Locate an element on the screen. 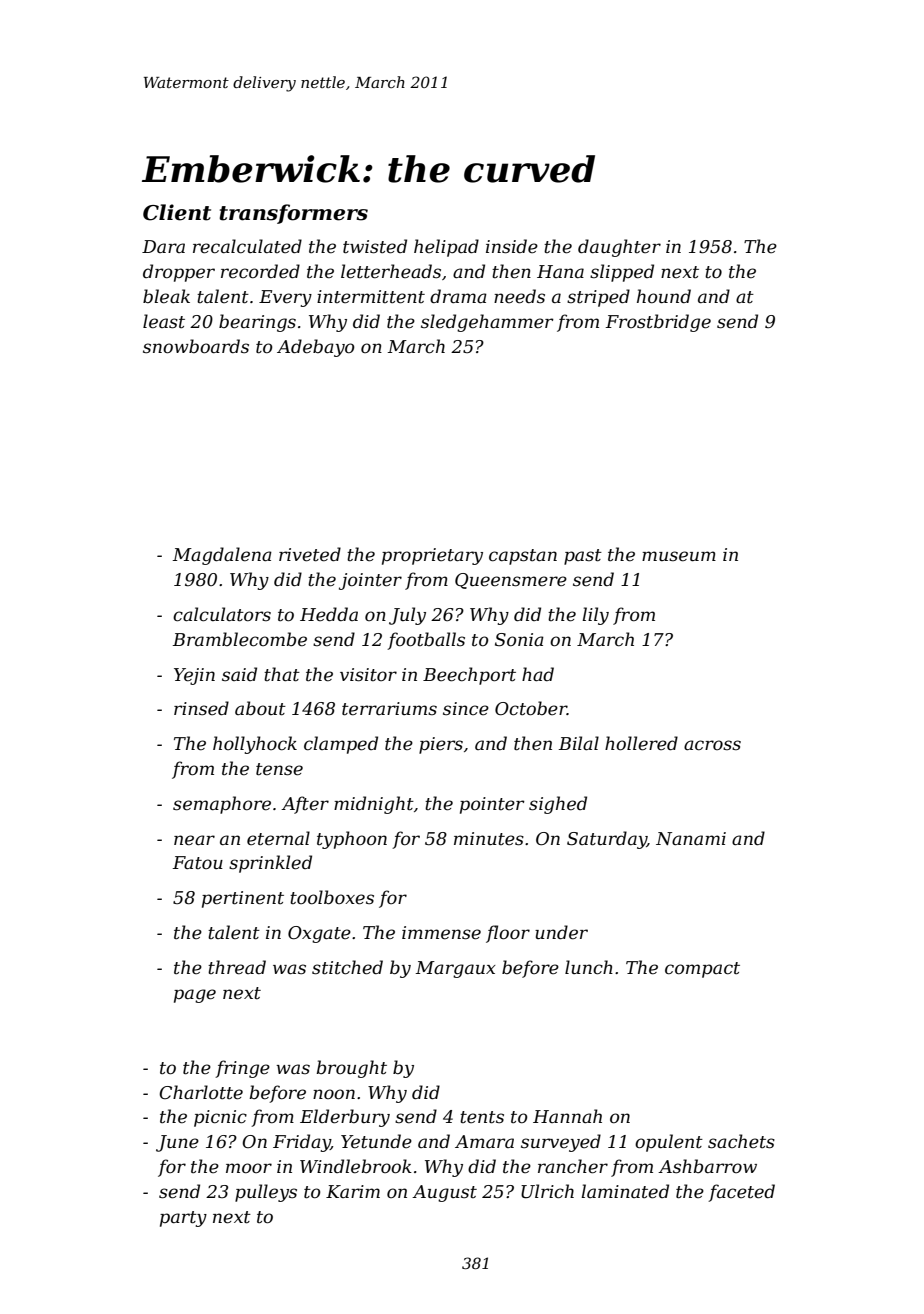 This screenshot has width=924, height=1314. riveted is located at coordinates (310, 554).
